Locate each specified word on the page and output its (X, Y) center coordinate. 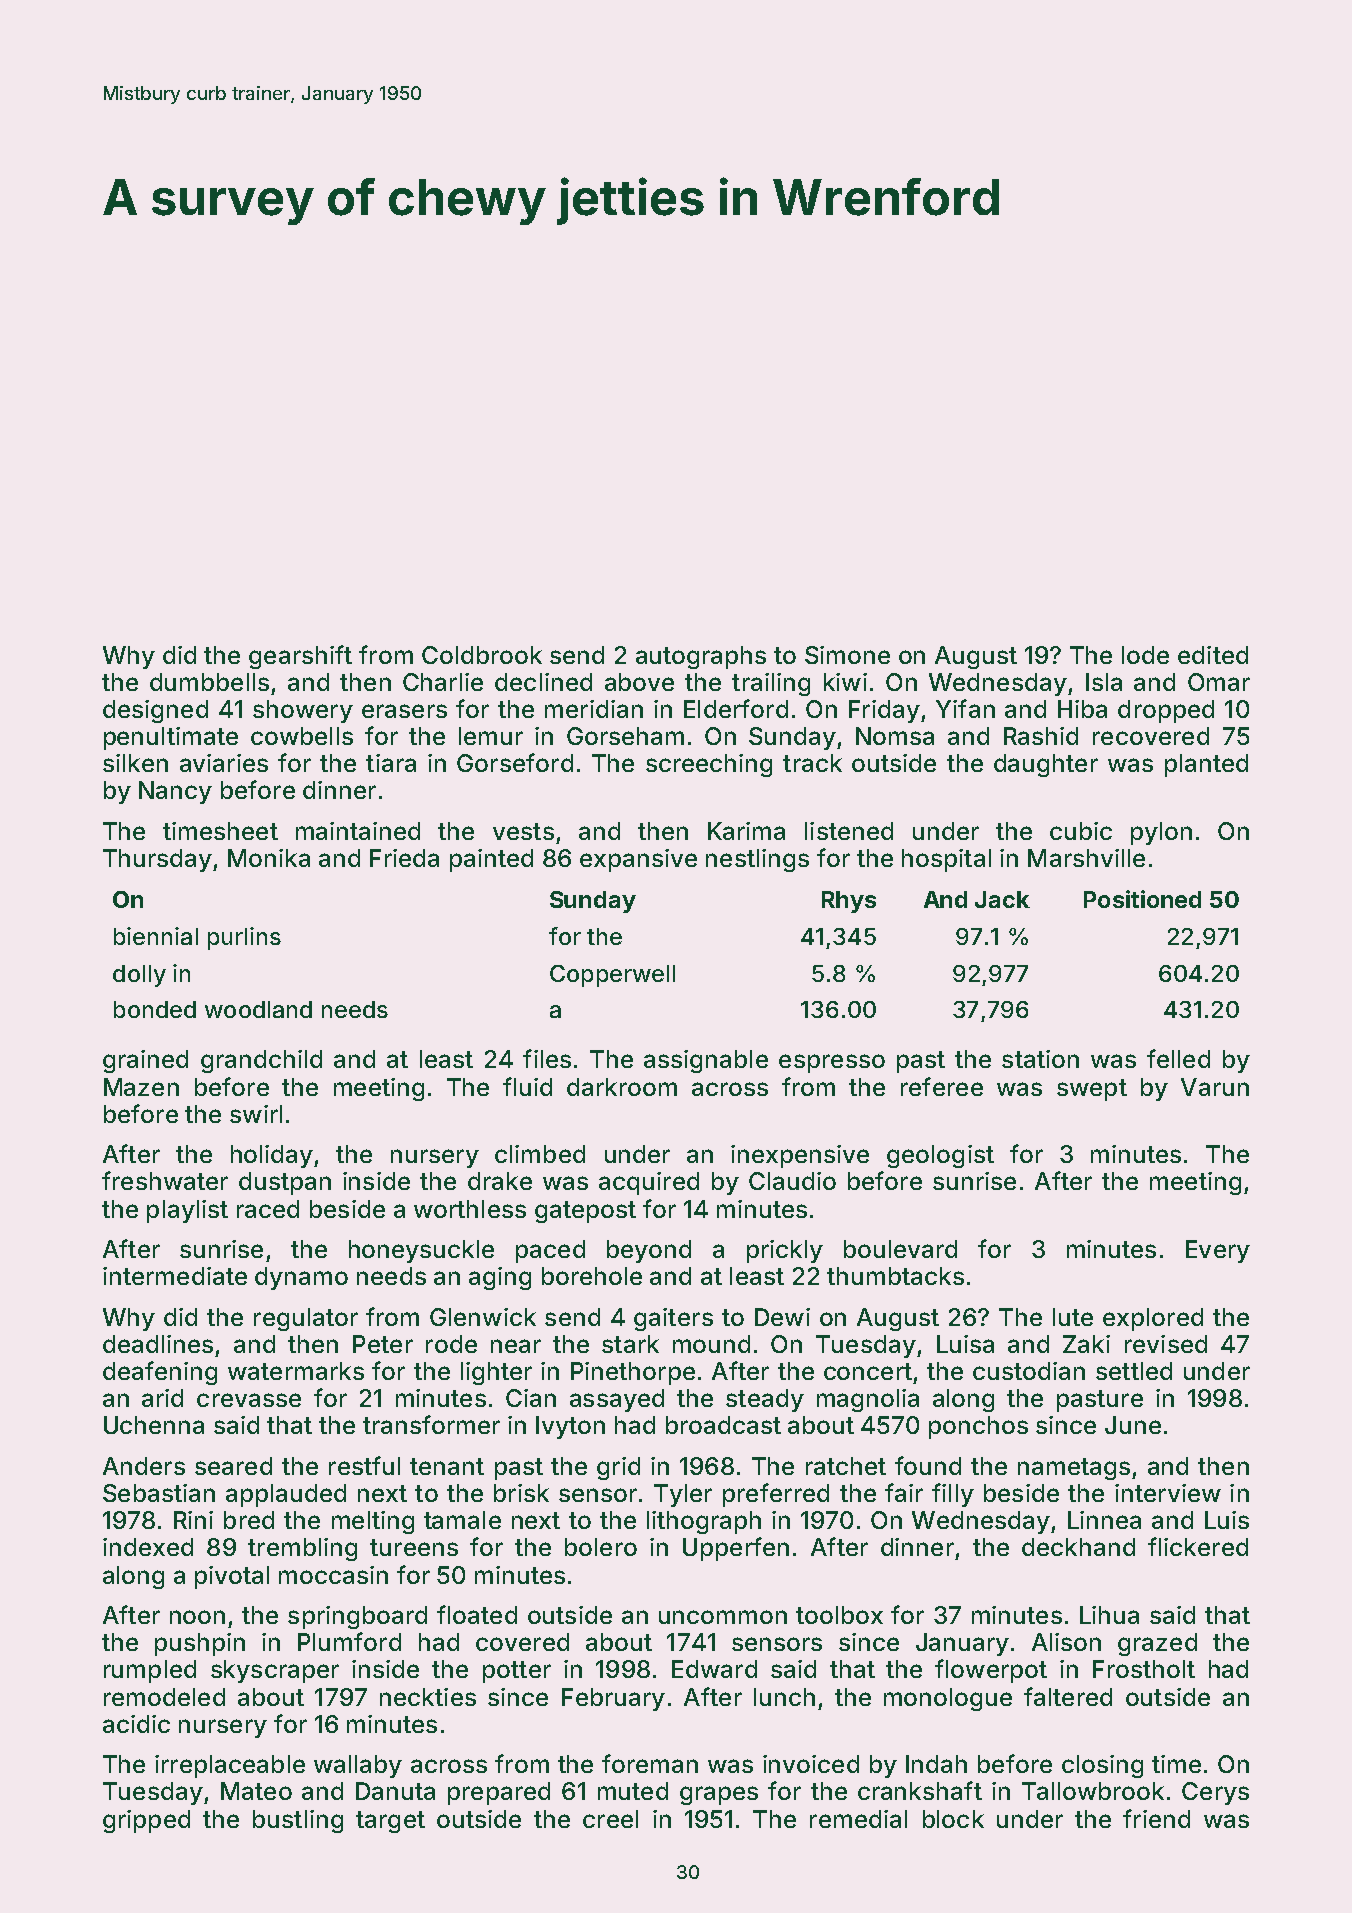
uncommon (723, 1617)
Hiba (1082, 709)
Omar (1219, 682)
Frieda (404, 858)
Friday (884, 711)
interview (1168, 1493)
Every (1218, 1251)
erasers (404, 711)
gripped (146, 1821)
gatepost (585, 1212)
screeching (709, 765)
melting (373, 1522)
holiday (272, 1156)
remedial (858, 1819)
